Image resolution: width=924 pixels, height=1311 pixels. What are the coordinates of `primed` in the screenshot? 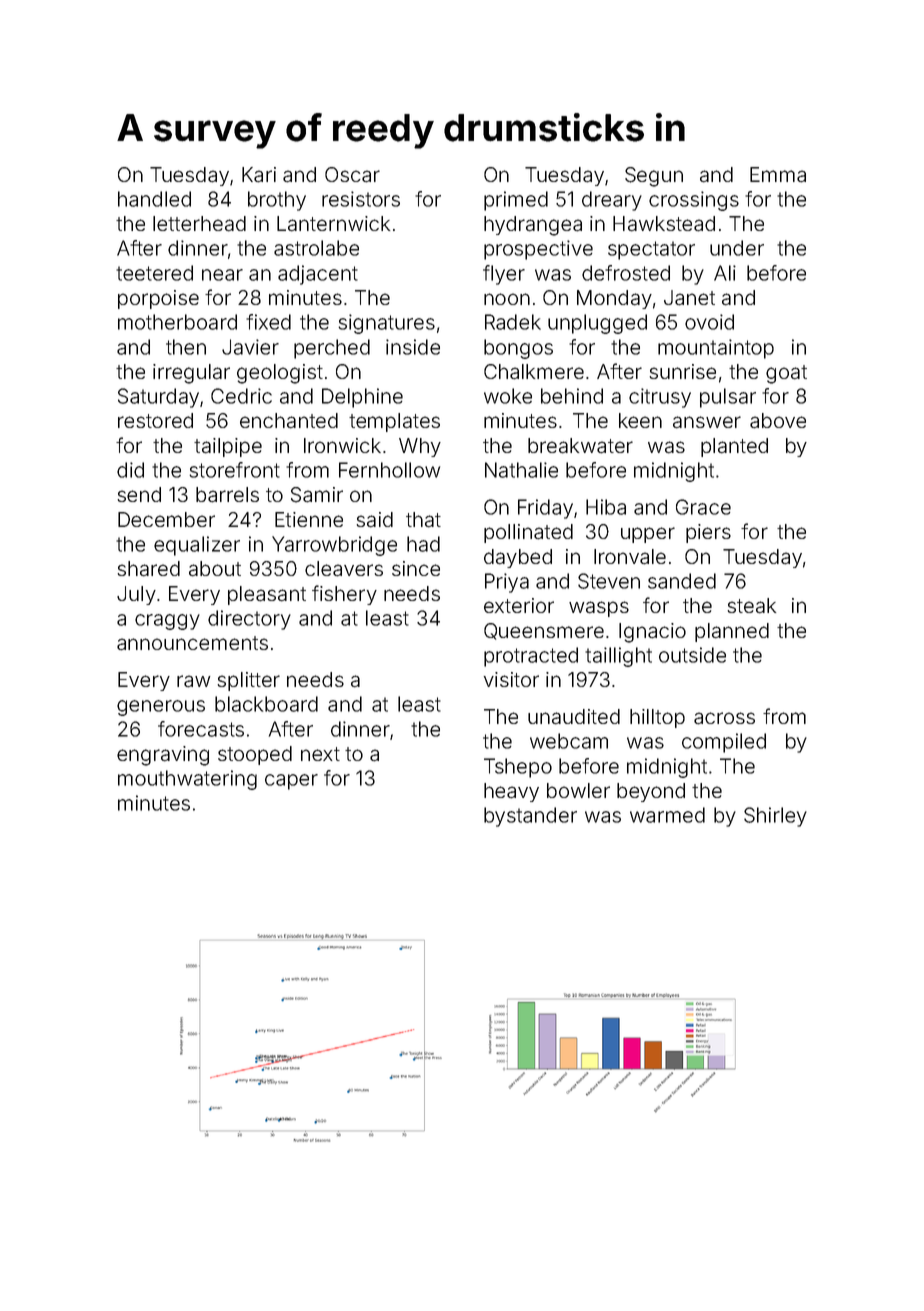 It's located at (516, 201).
